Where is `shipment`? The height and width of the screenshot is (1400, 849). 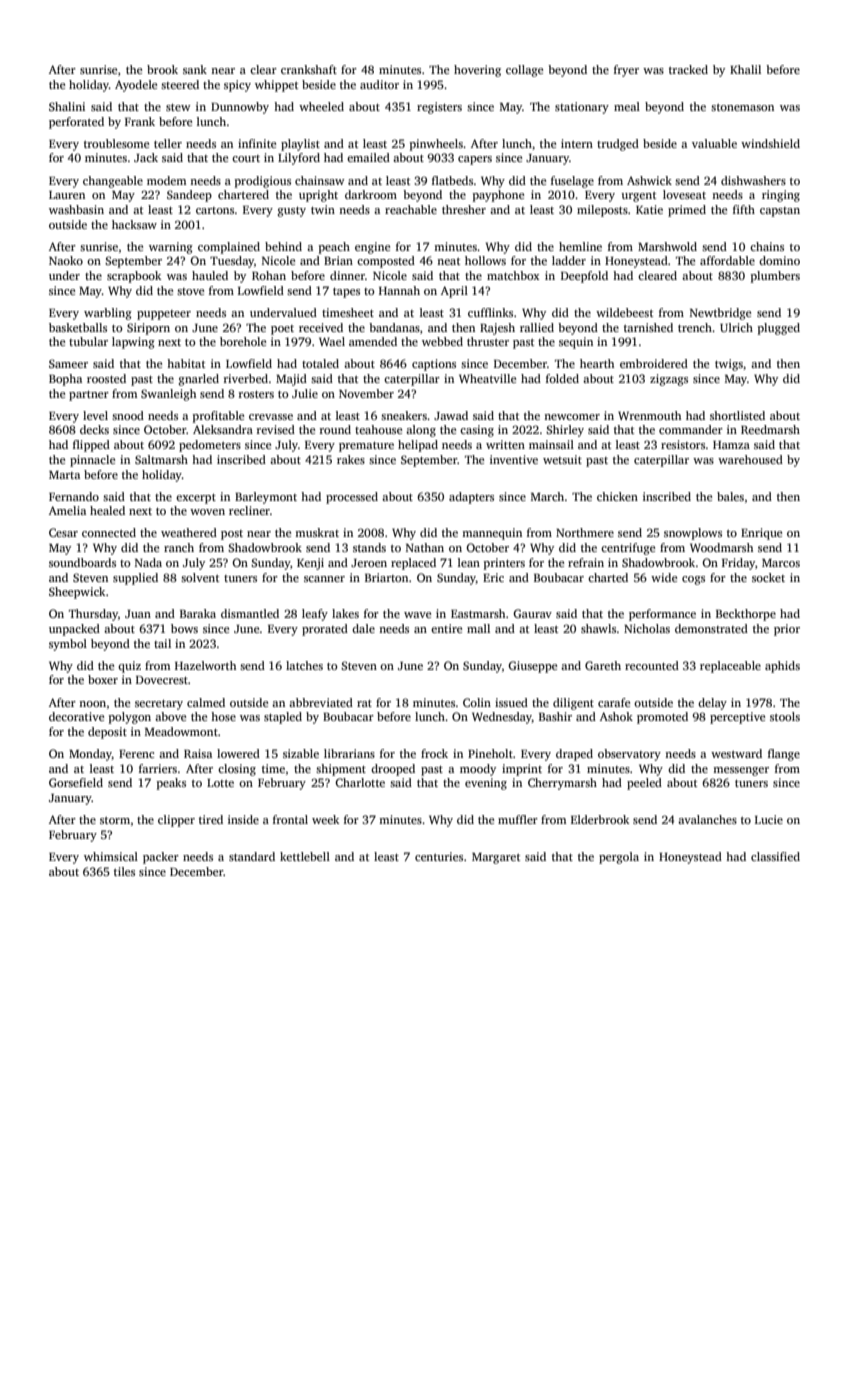 shipment is located at coordinates (341, 770).
